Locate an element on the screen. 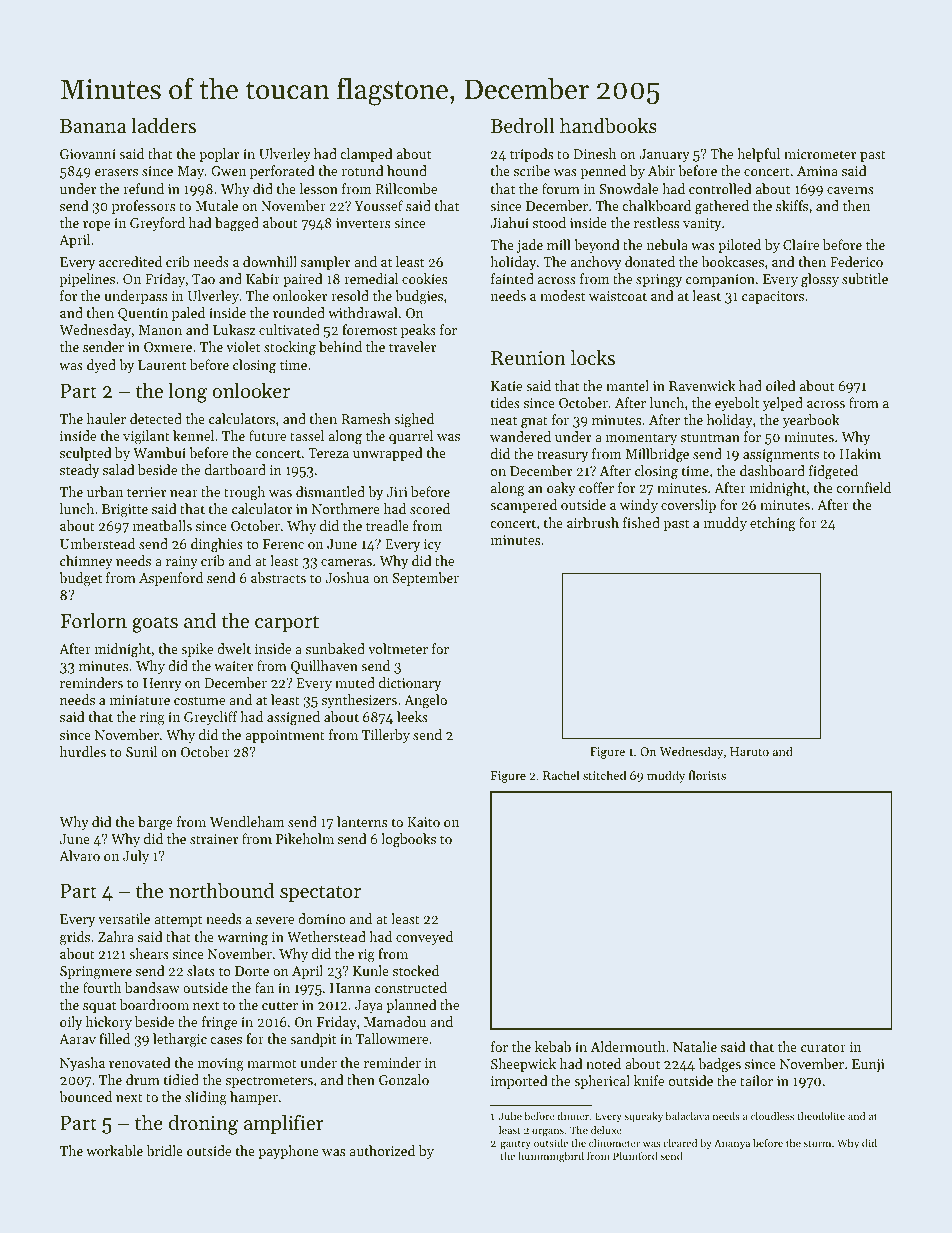 Image resolution: width=952 pixels, height=1233 pixels. modest is located at coordinates (562, 295).
